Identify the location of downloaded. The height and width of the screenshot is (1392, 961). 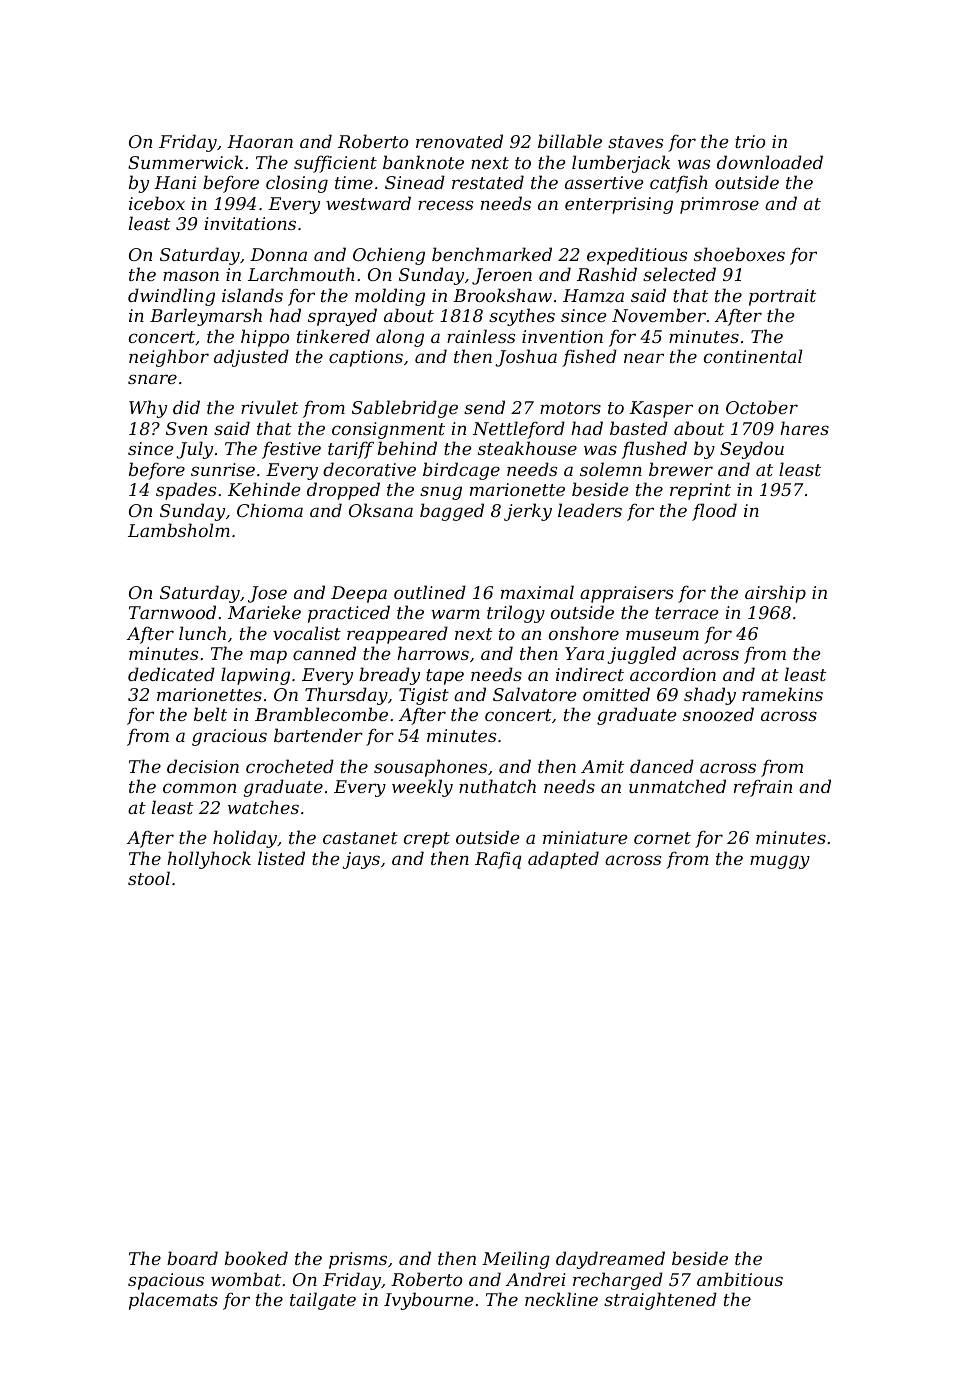
(770, 162).
